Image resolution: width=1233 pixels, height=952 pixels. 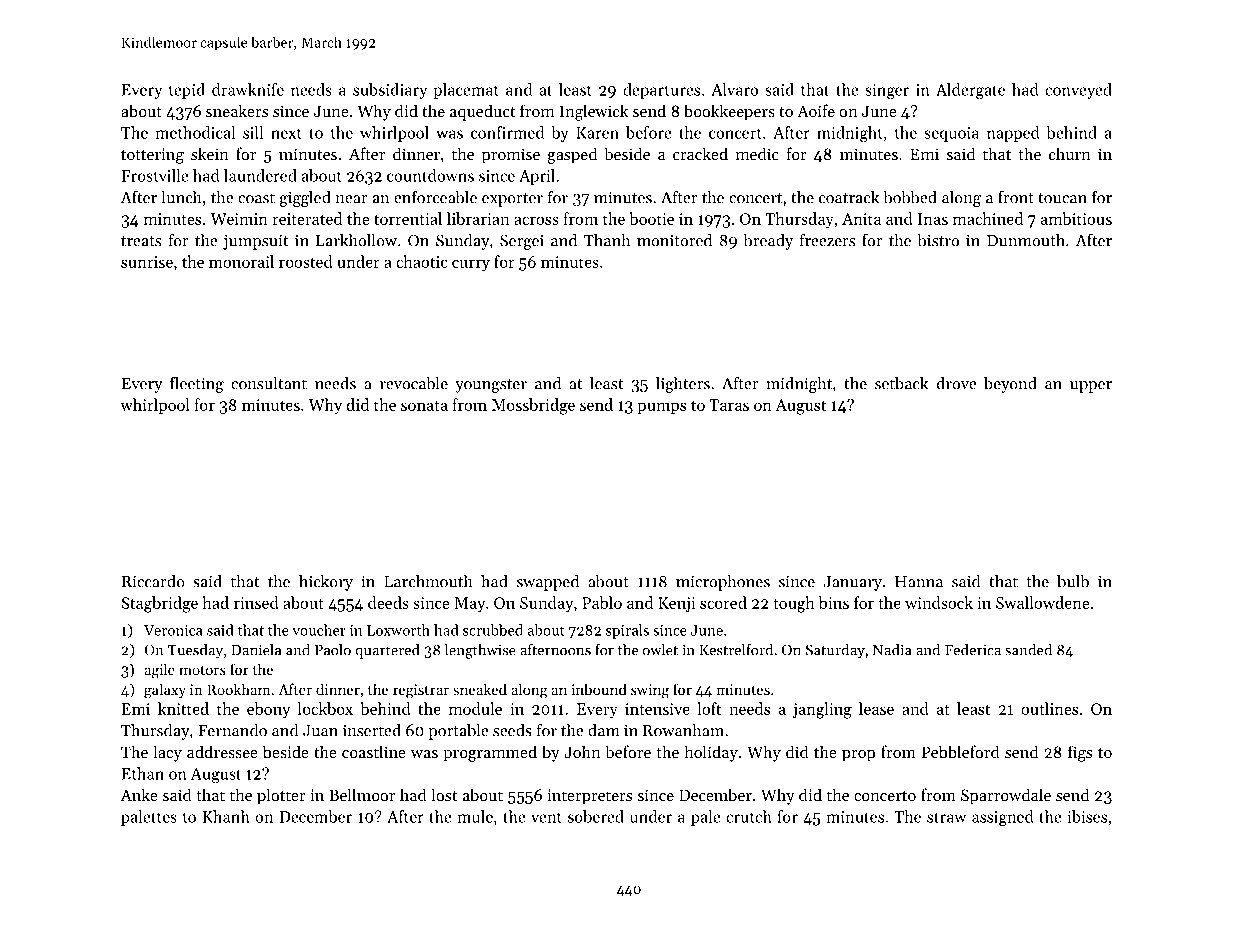 I want to click on hickory, so click(x=326, y=583).
